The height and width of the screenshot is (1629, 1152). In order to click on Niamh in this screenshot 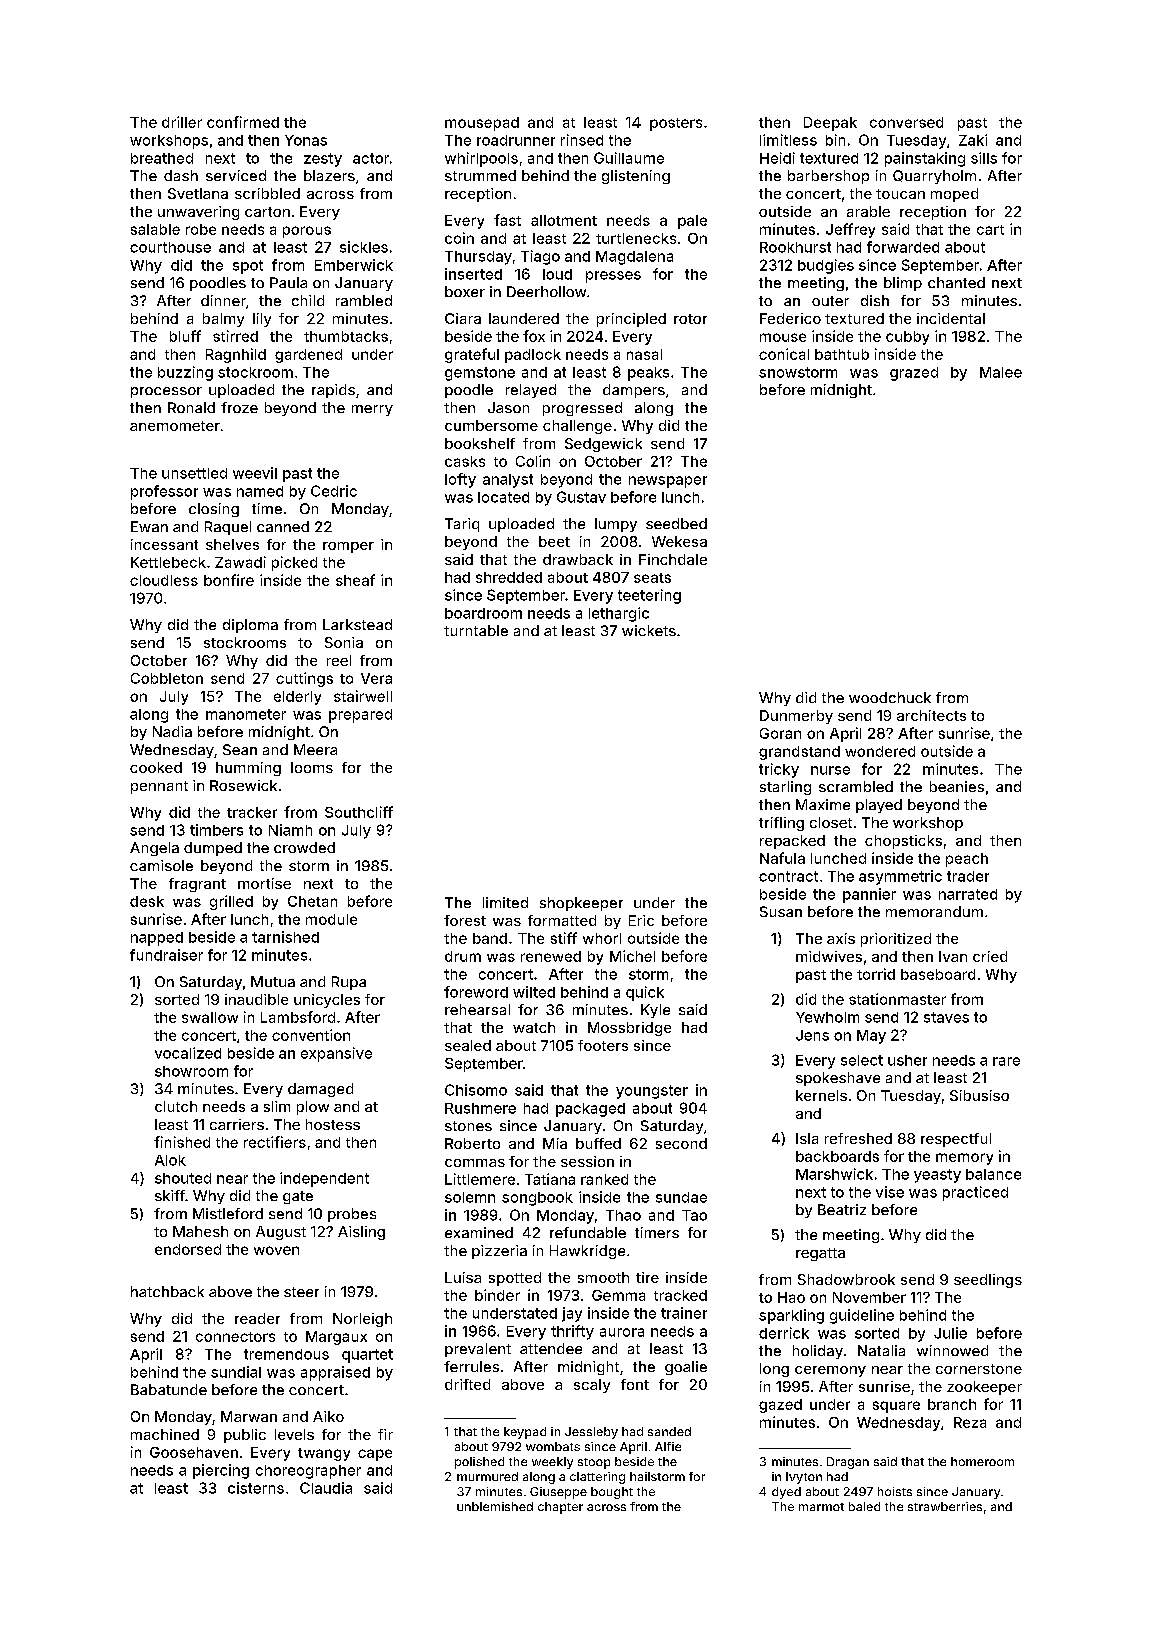, I will do `click(290, 830)`.
